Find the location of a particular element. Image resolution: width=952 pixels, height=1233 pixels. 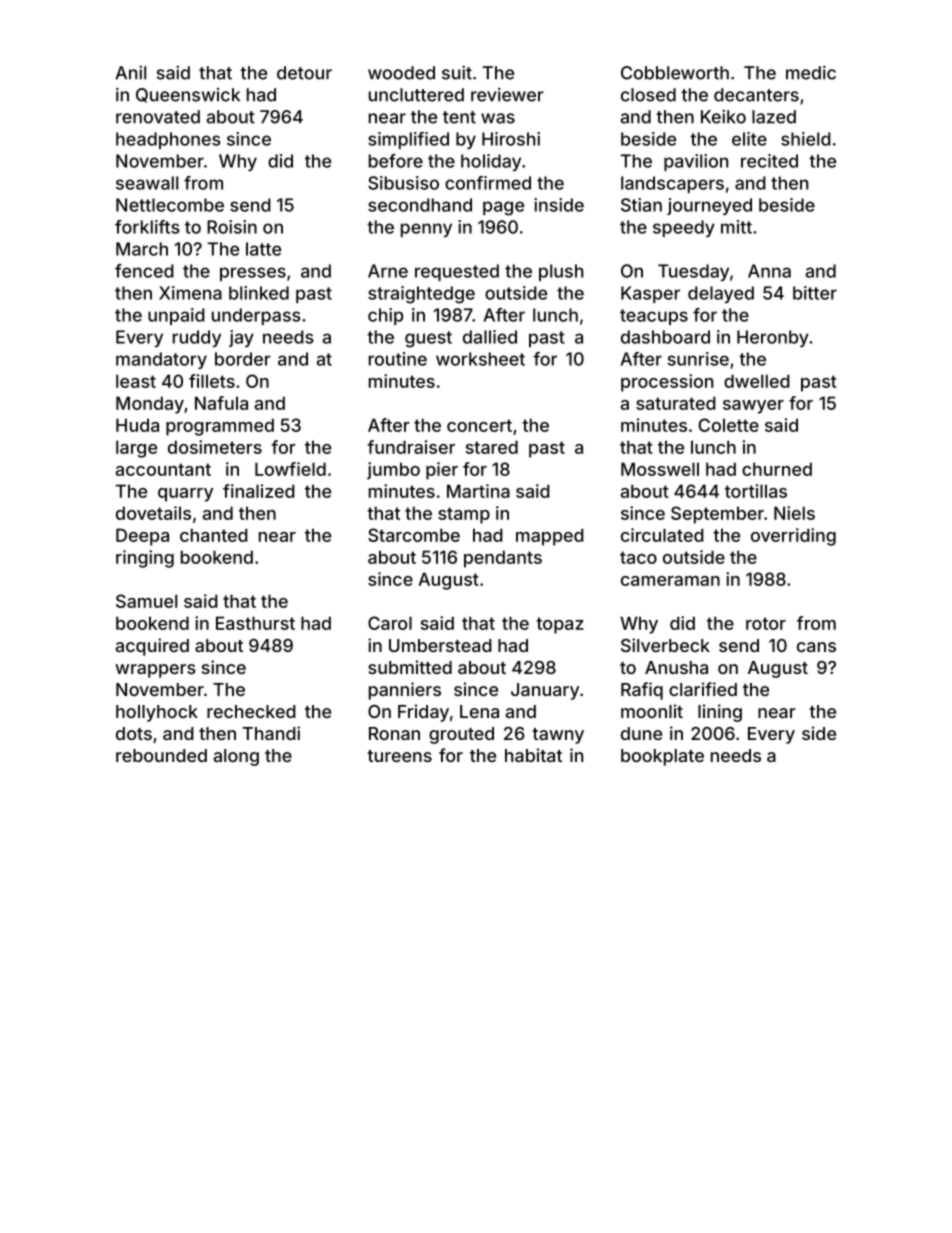

worksheet is located at coordinates (480, 359).
